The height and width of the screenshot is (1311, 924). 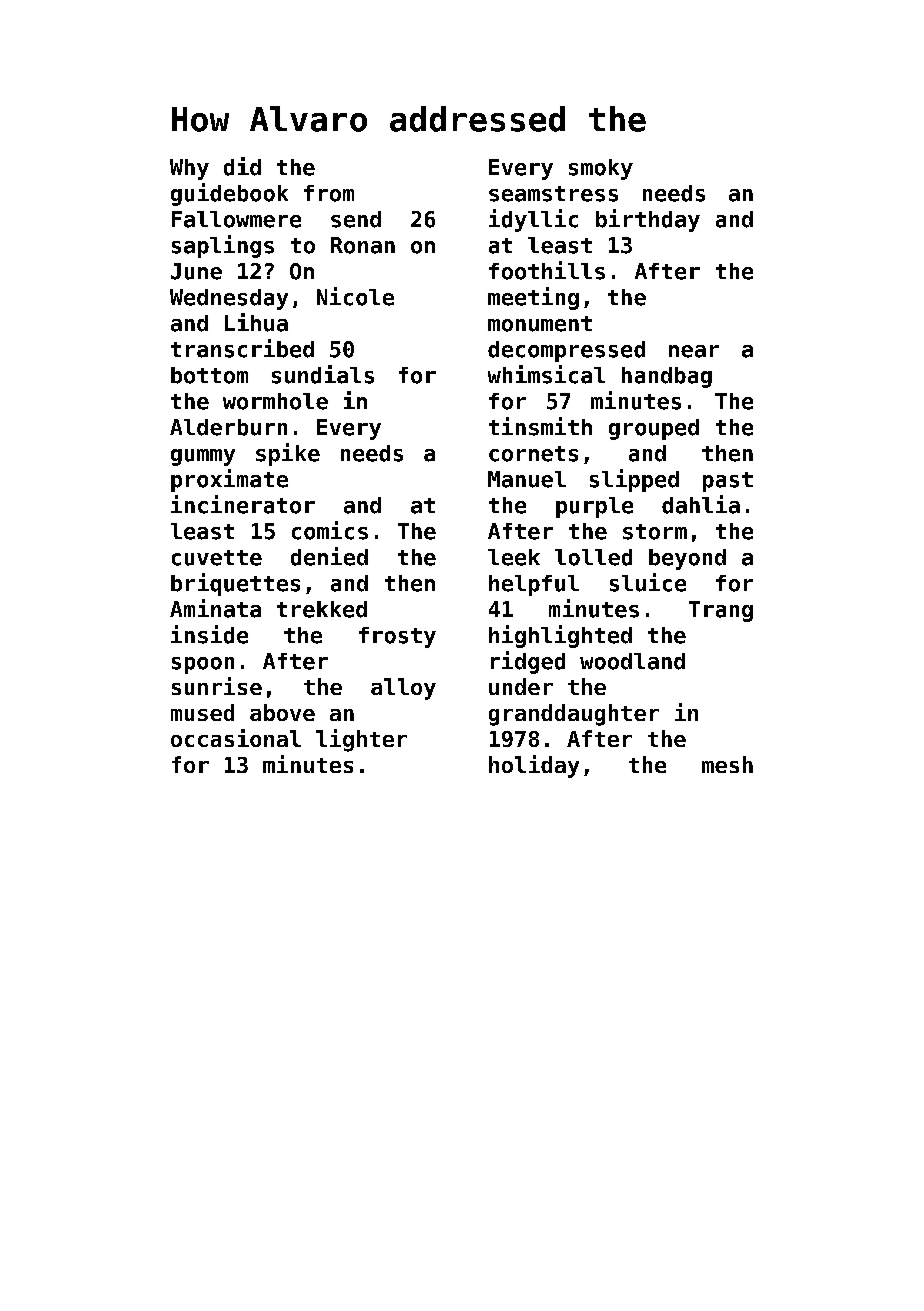 What do you see at coordinates (355, 296) in the screenshot?
I see `Nicole` at bounding box center [355, 296].
